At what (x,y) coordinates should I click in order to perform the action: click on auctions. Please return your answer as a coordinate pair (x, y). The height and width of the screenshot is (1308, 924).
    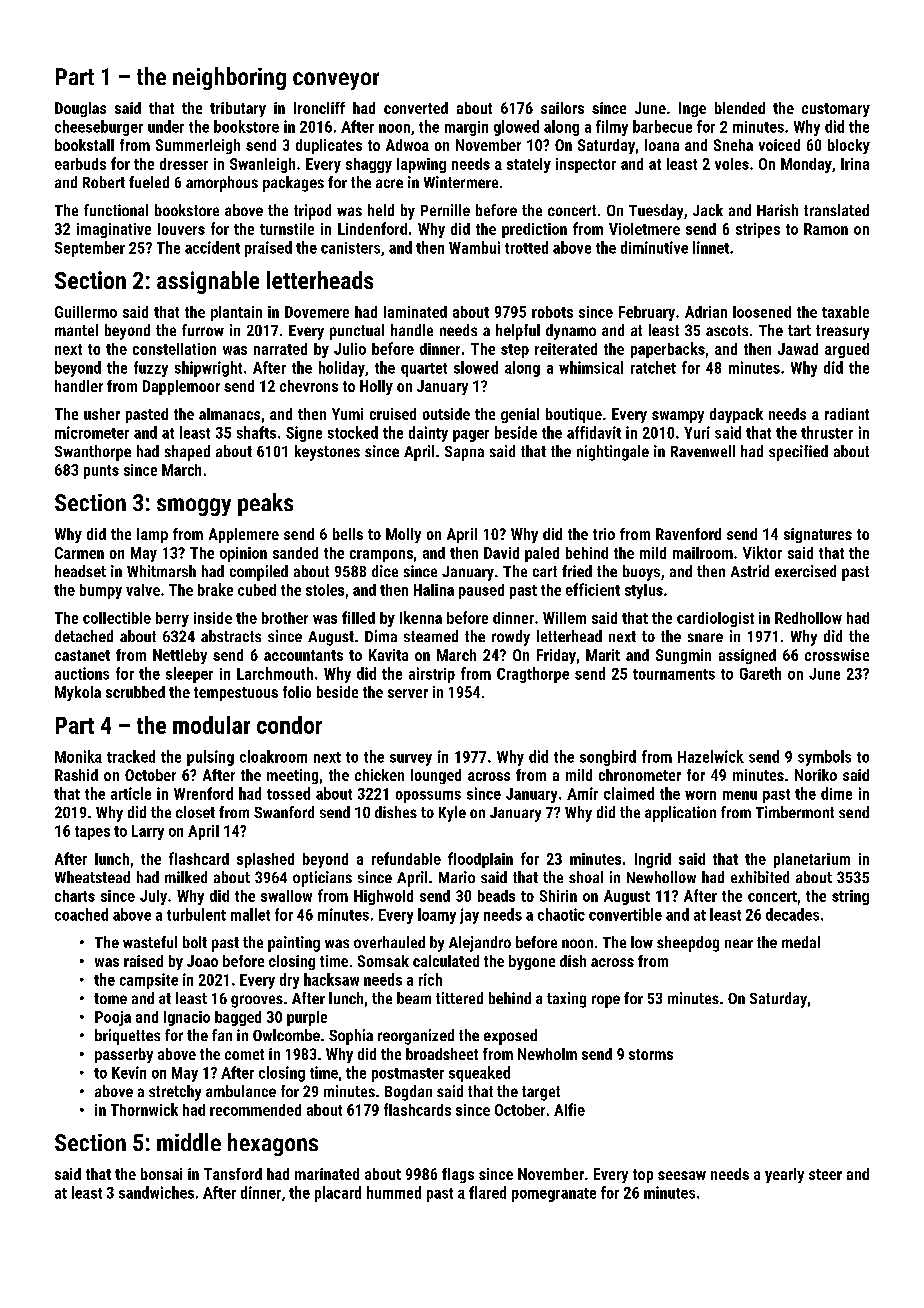
    Looking at the image, I should click on (82, 673).
